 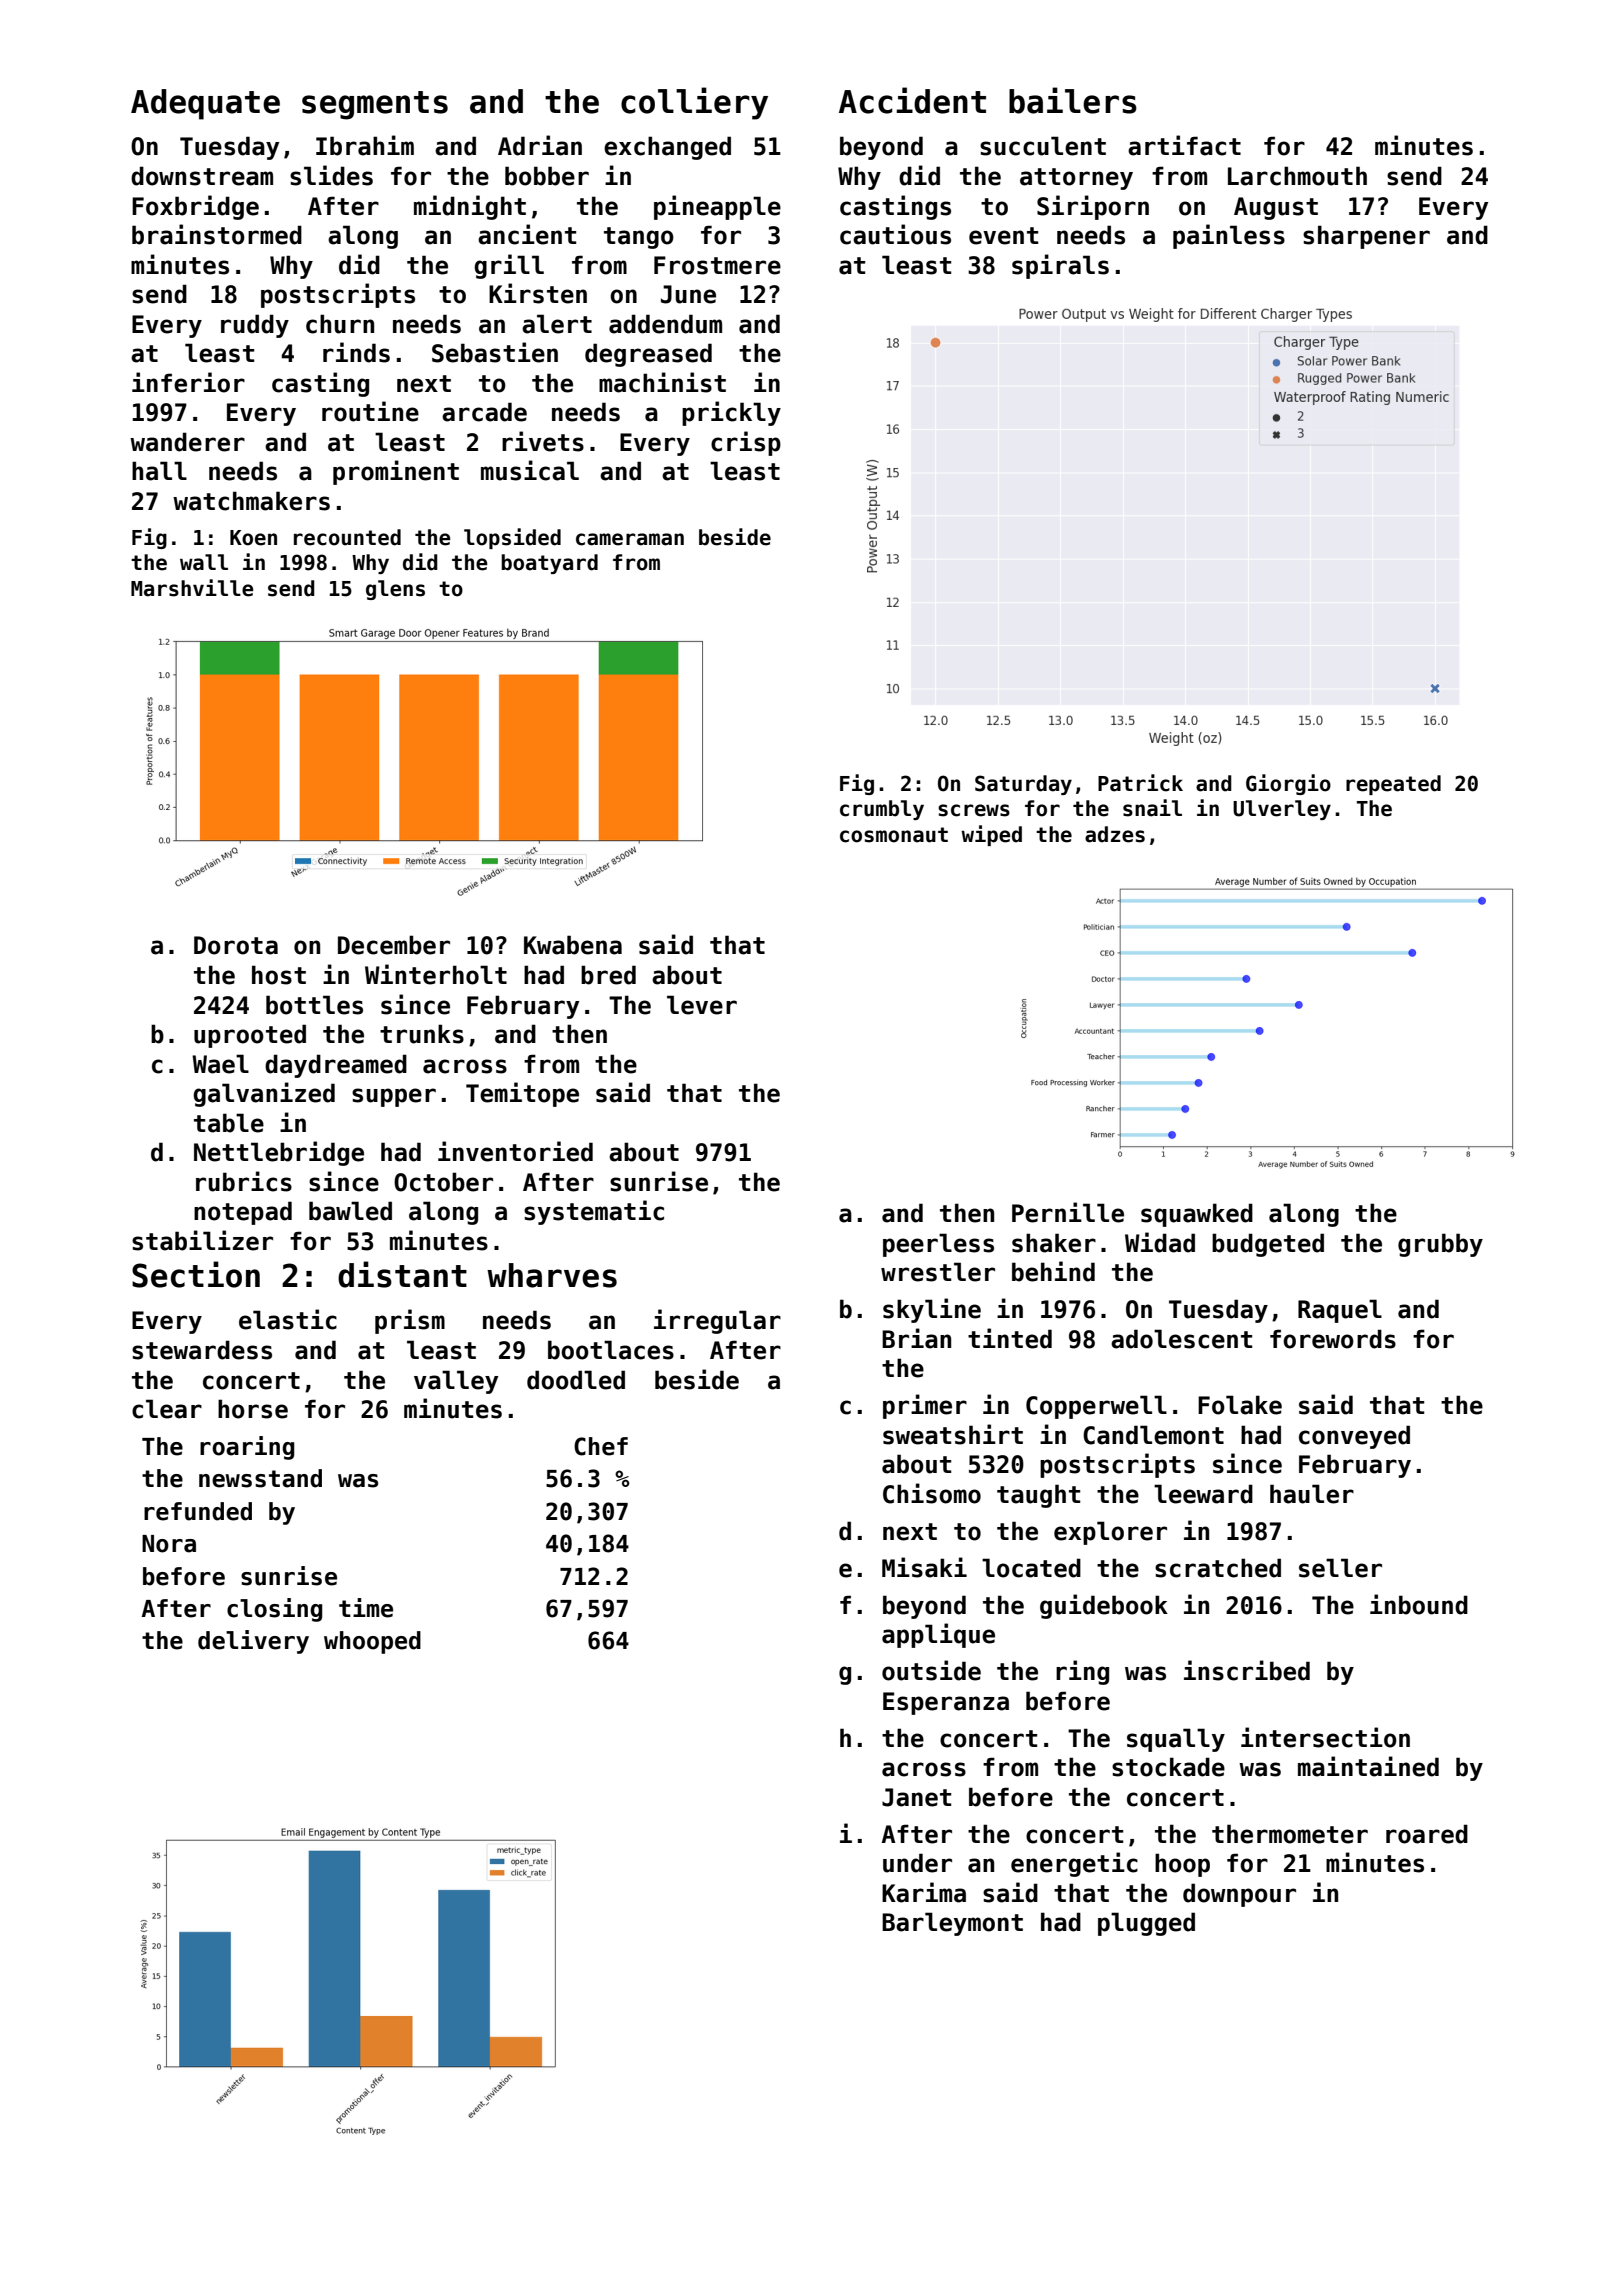 What do you see at coordinates (1366, 237) in the document?
I see `sharpener` at bounding box center [1366, 237].
